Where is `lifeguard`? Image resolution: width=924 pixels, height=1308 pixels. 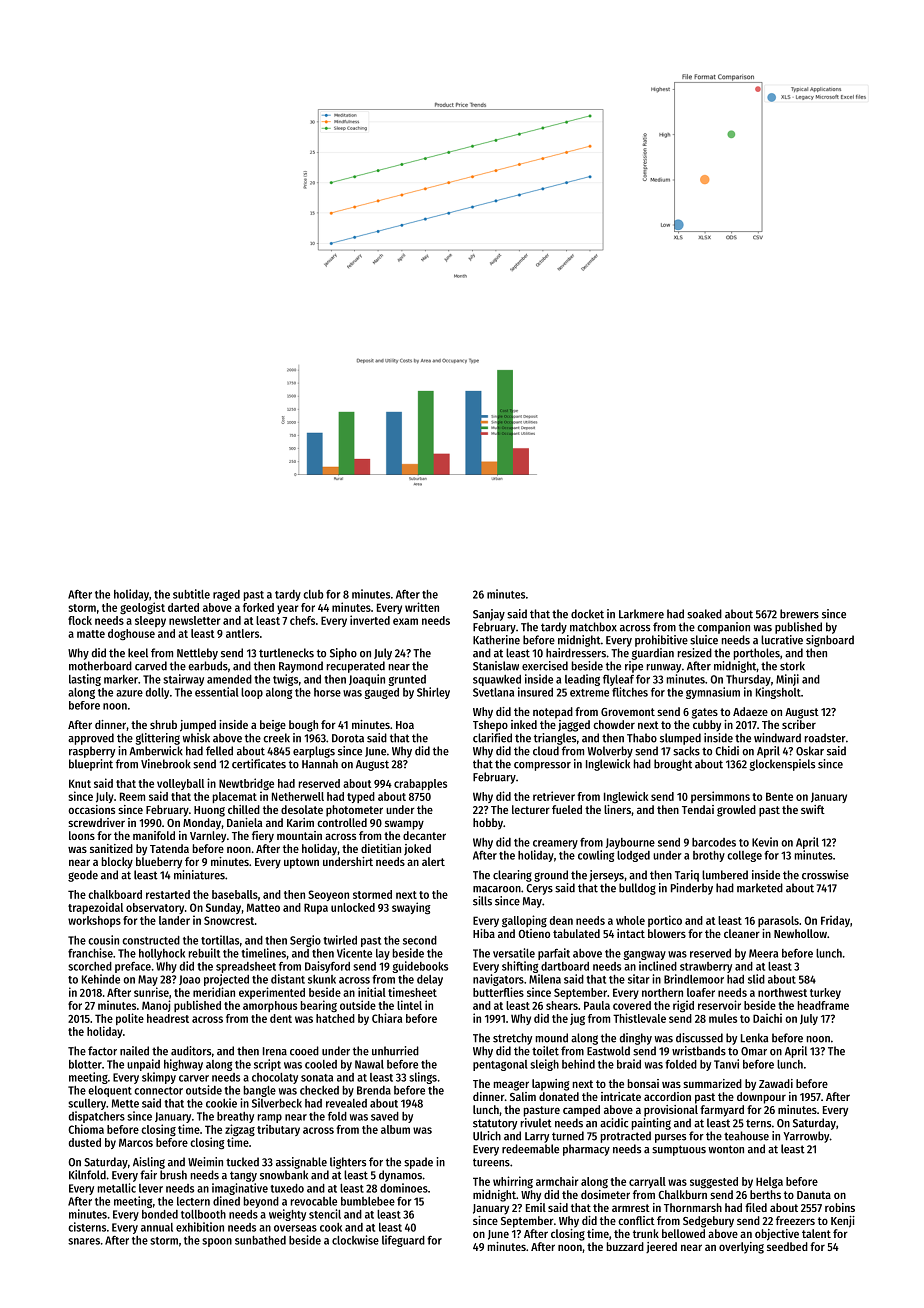 lifeguard is located at coordinates (403, 1241).
